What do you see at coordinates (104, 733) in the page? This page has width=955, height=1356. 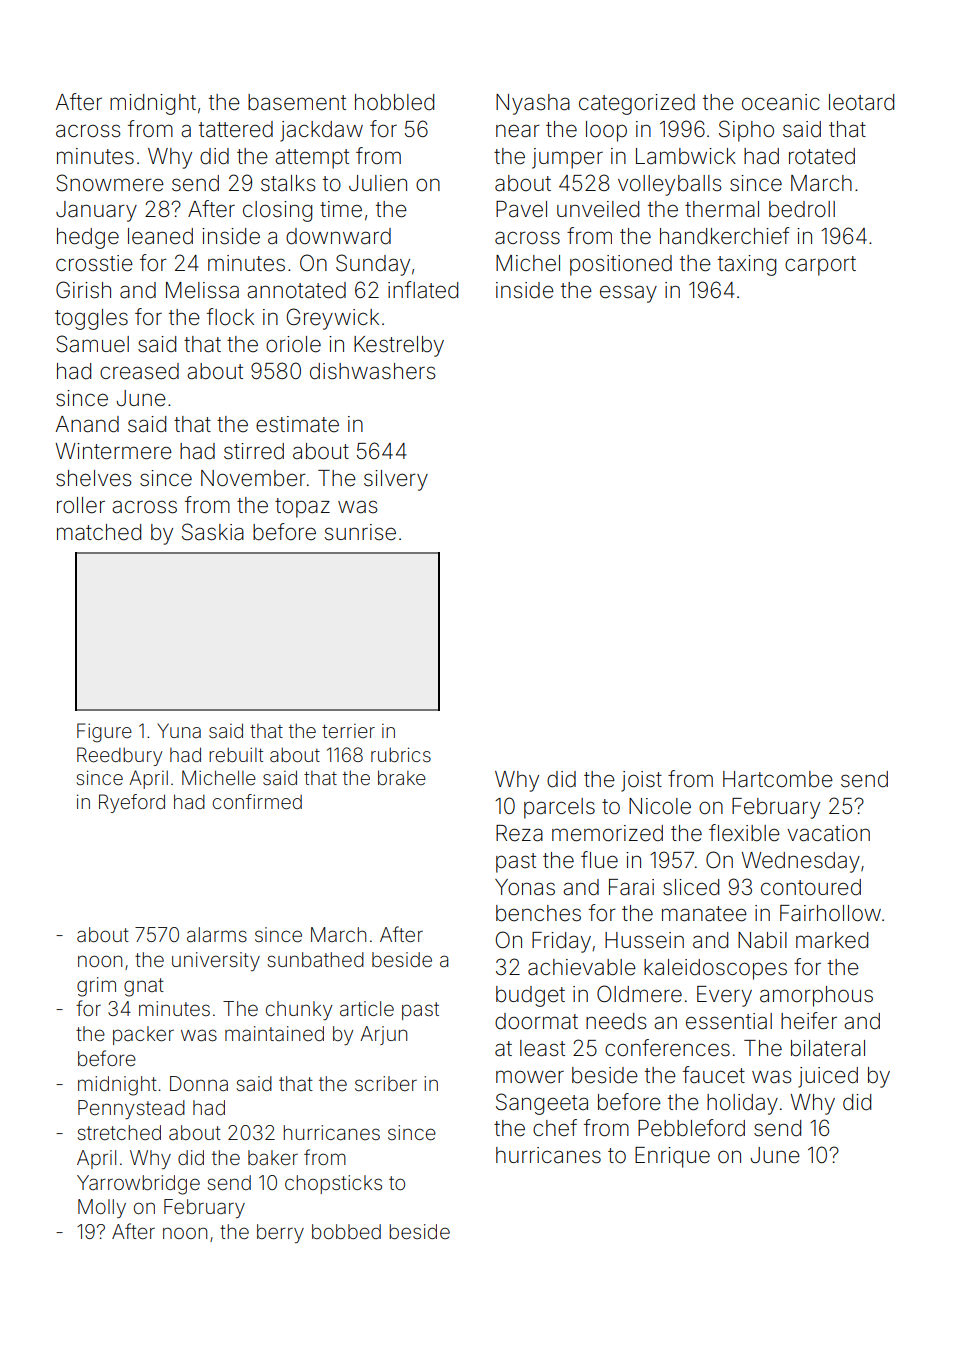 I see `Figure` at bounding box center [104, 733].
